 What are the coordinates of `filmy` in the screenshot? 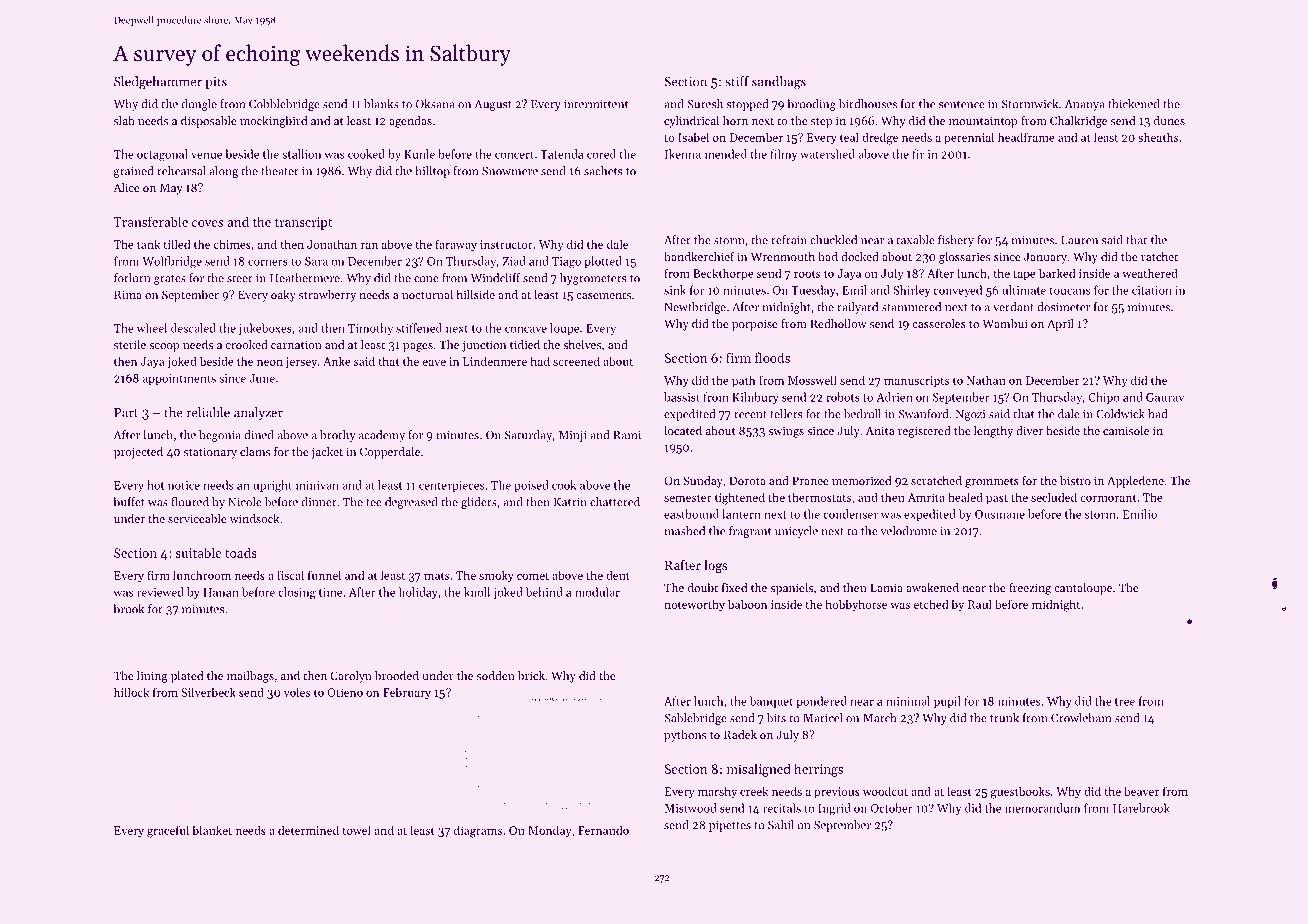 It's located at (783, 155).
